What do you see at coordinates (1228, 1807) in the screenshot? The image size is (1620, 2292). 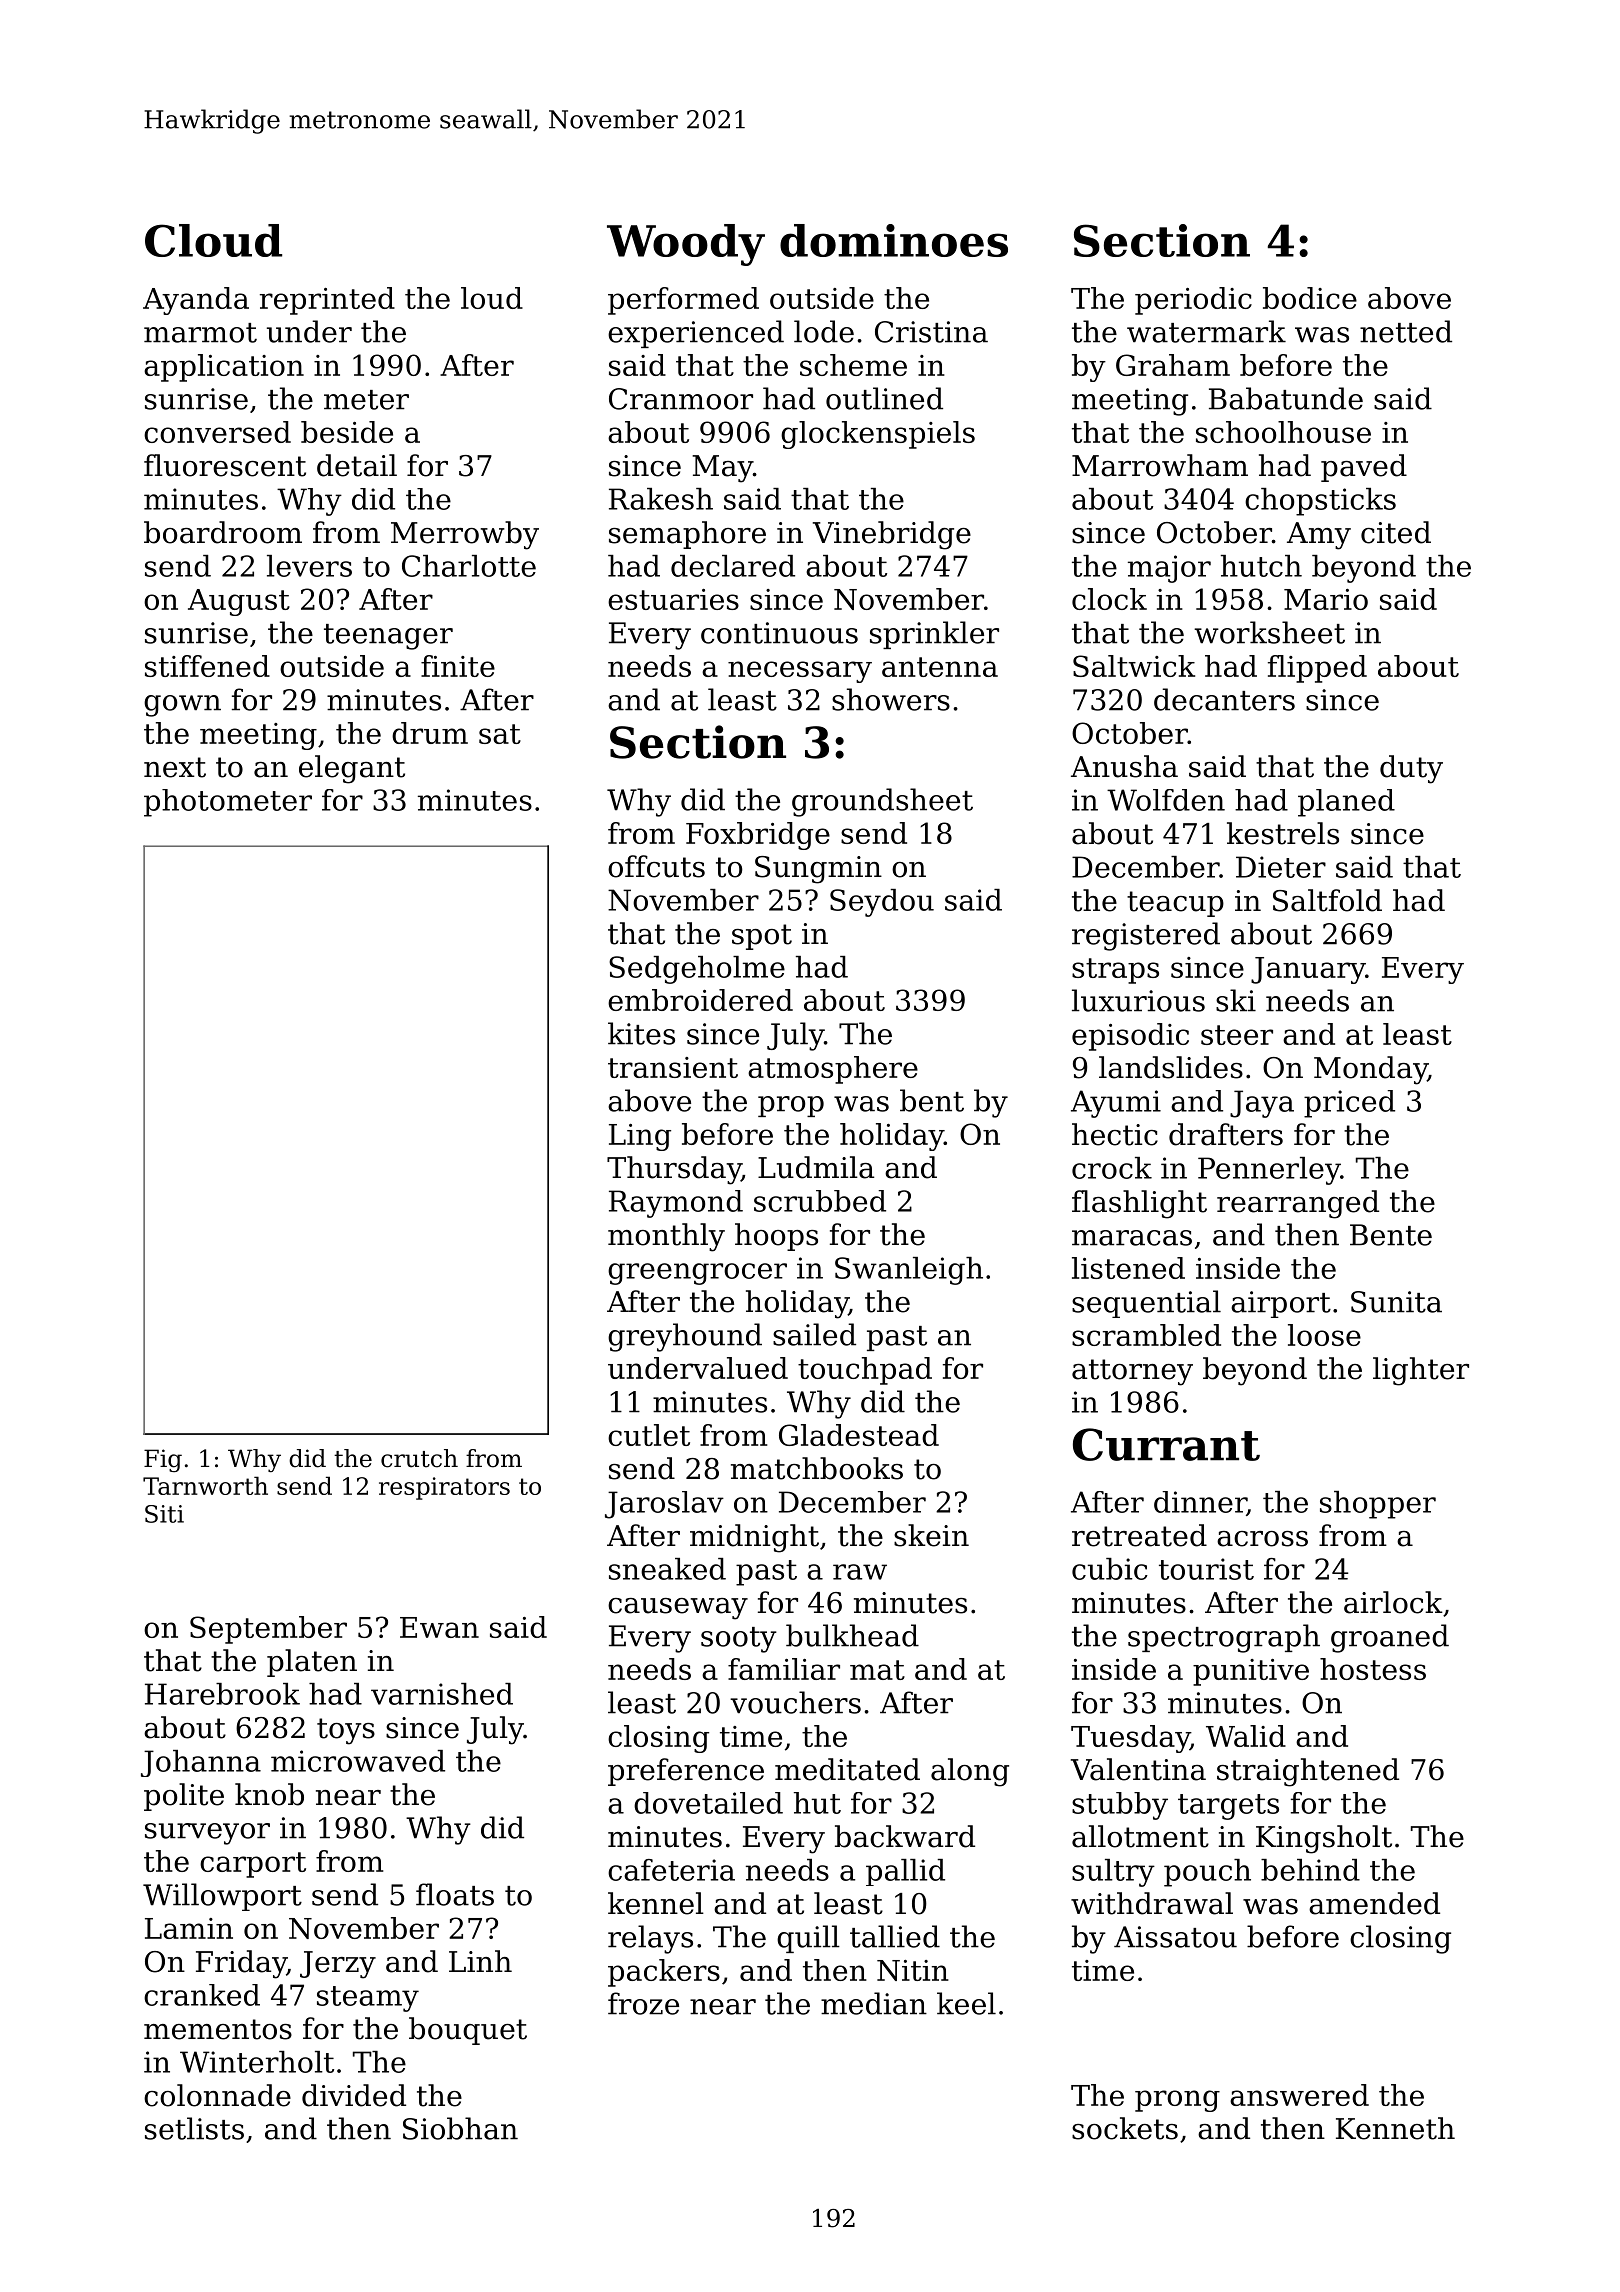 I see `targets` at bounding box center [1228, 1807].
